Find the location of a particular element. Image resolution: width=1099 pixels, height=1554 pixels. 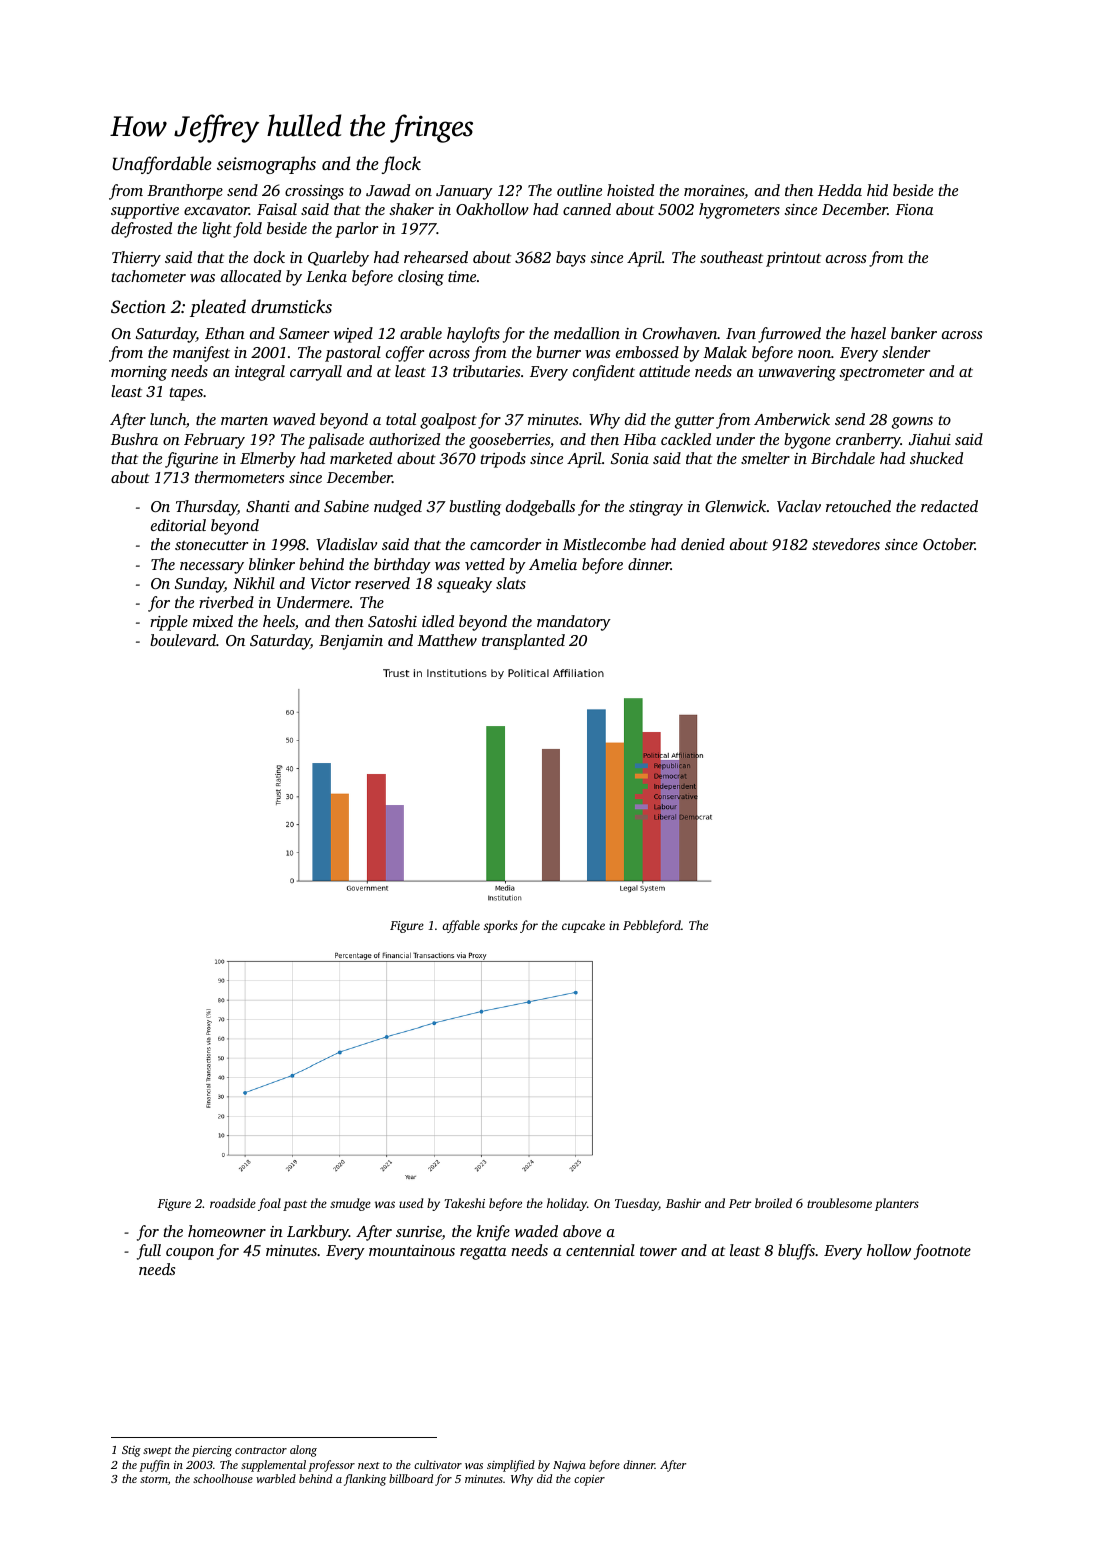

Matthew is located at coordinates (447, 640).
